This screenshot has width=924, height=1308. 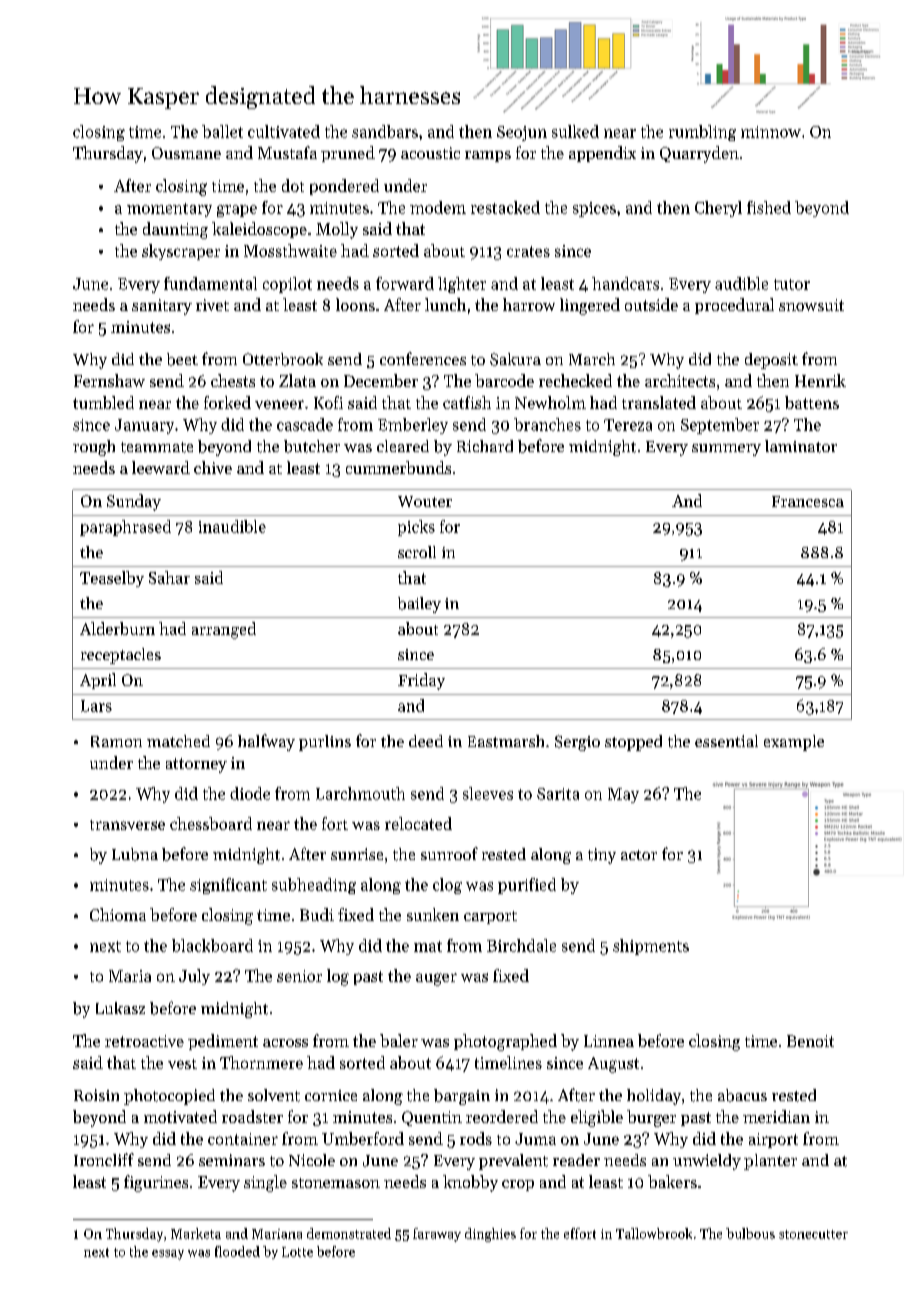 I want to click on Benoit, so click(x=810, y=1041).
